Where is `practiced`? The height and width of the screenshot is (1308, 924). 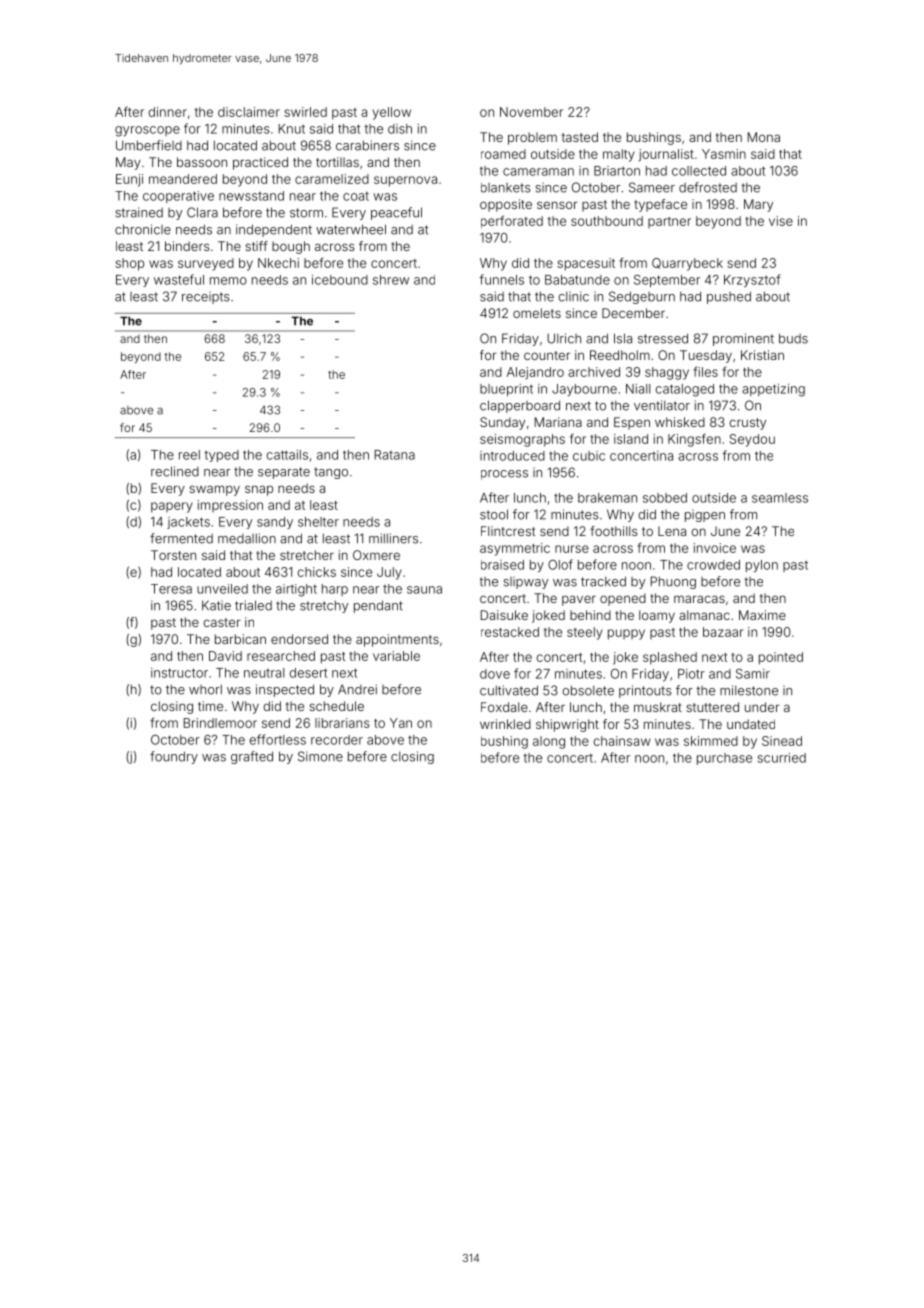
practiced is located at coordinates (260, 163).
